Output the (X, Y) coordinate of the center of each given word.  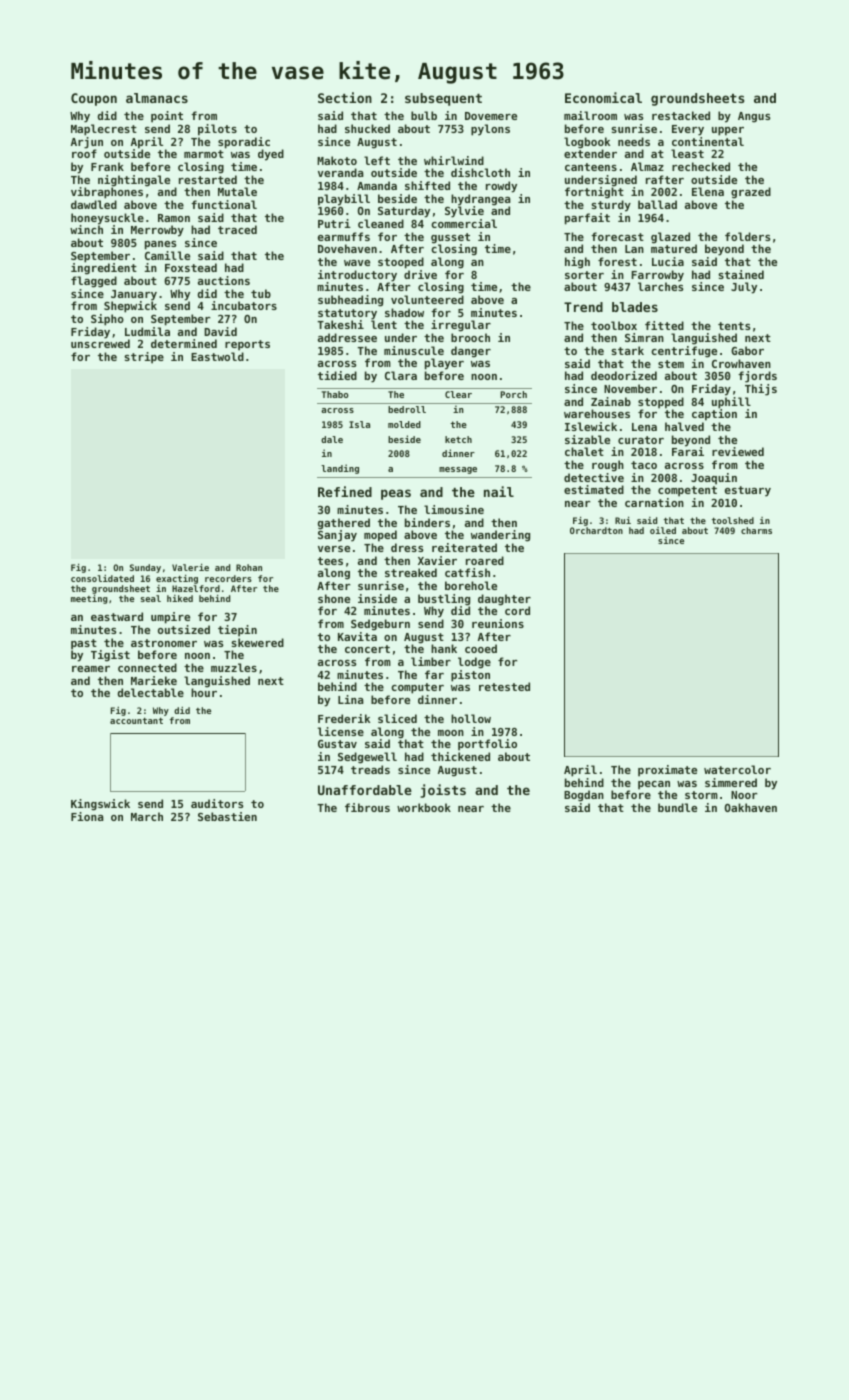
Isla (359, 424)
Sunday (145, 568)
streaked (411, 572)
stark (627, 350)
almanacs (157, 98)
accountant (136, 721)
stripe (144, 358)
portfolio (487, 745)
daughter (504, 600)
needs (634, 141)
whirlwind (454, 160)
